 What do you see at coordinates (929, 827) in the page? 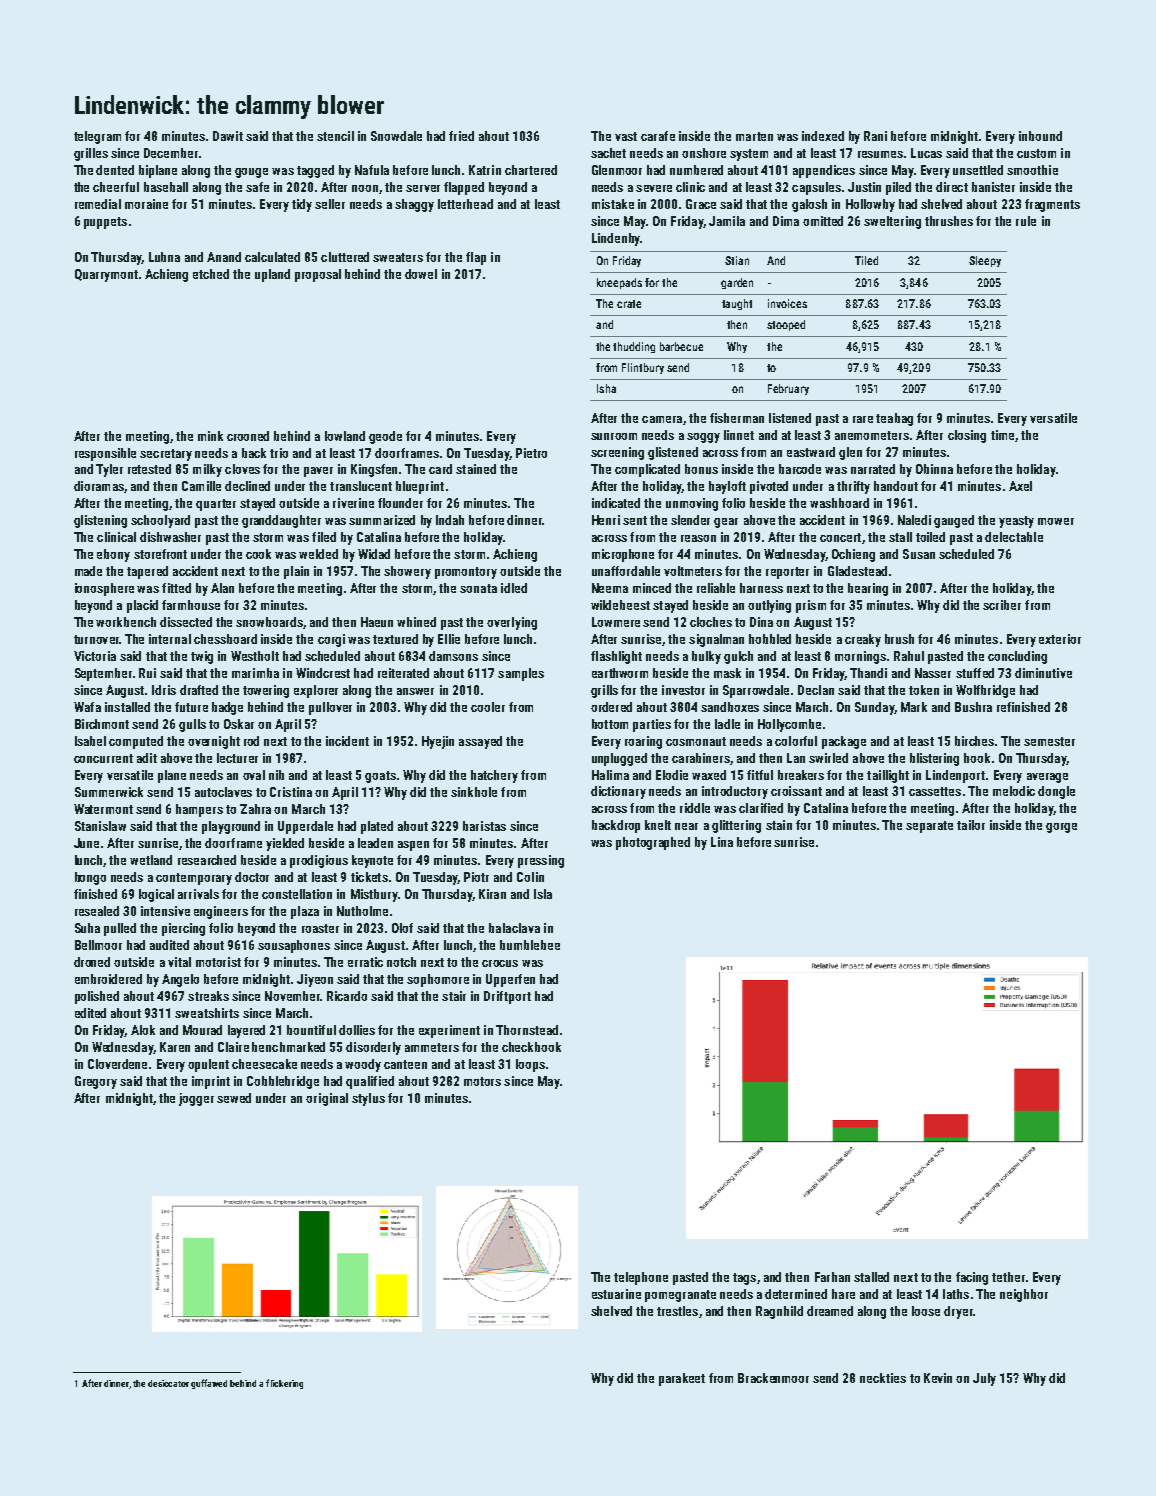
I see `separate` at bounding box center [929, 827].
